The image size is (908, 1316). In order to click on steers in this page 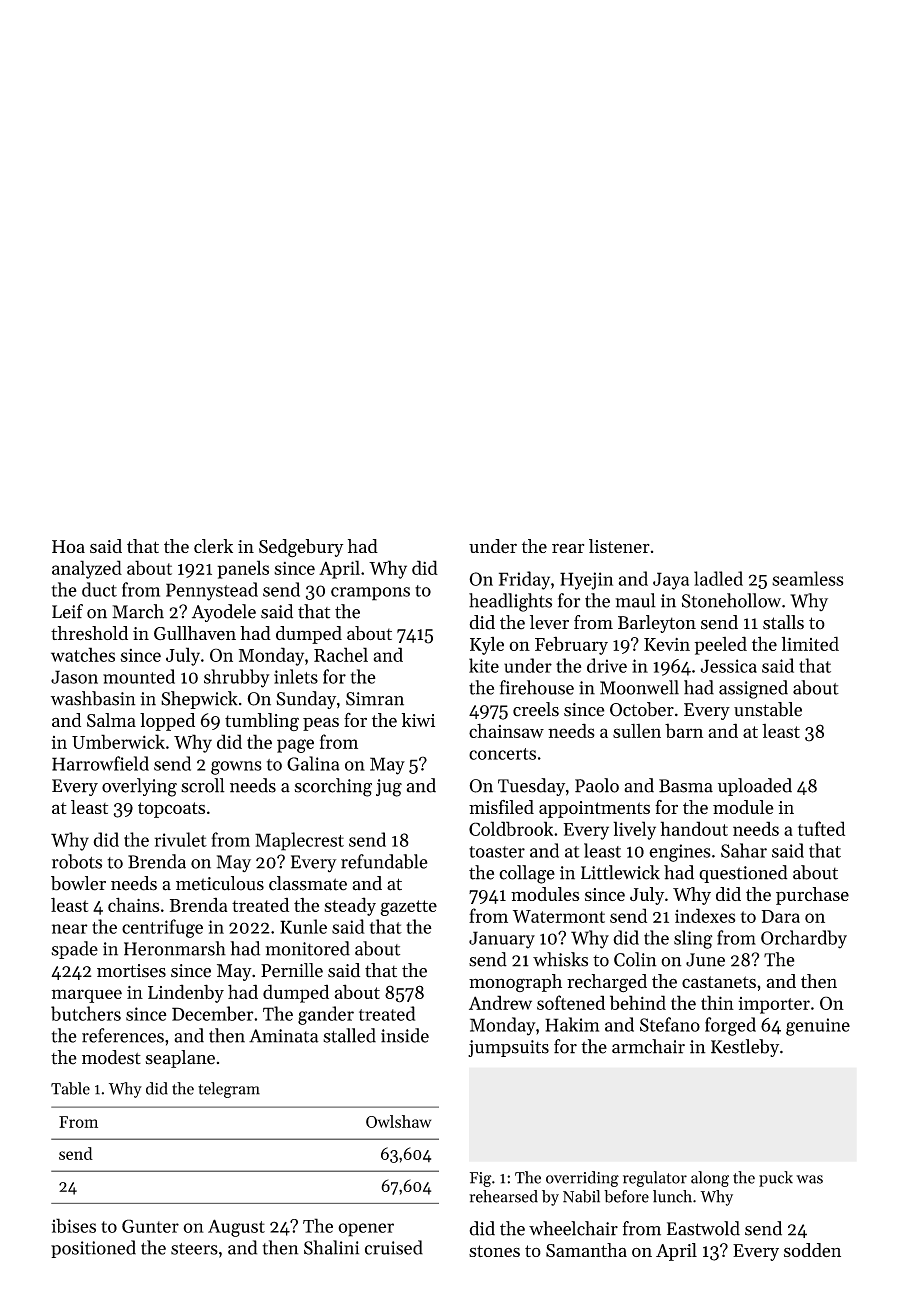, I will do `click(194, 1249)`.
